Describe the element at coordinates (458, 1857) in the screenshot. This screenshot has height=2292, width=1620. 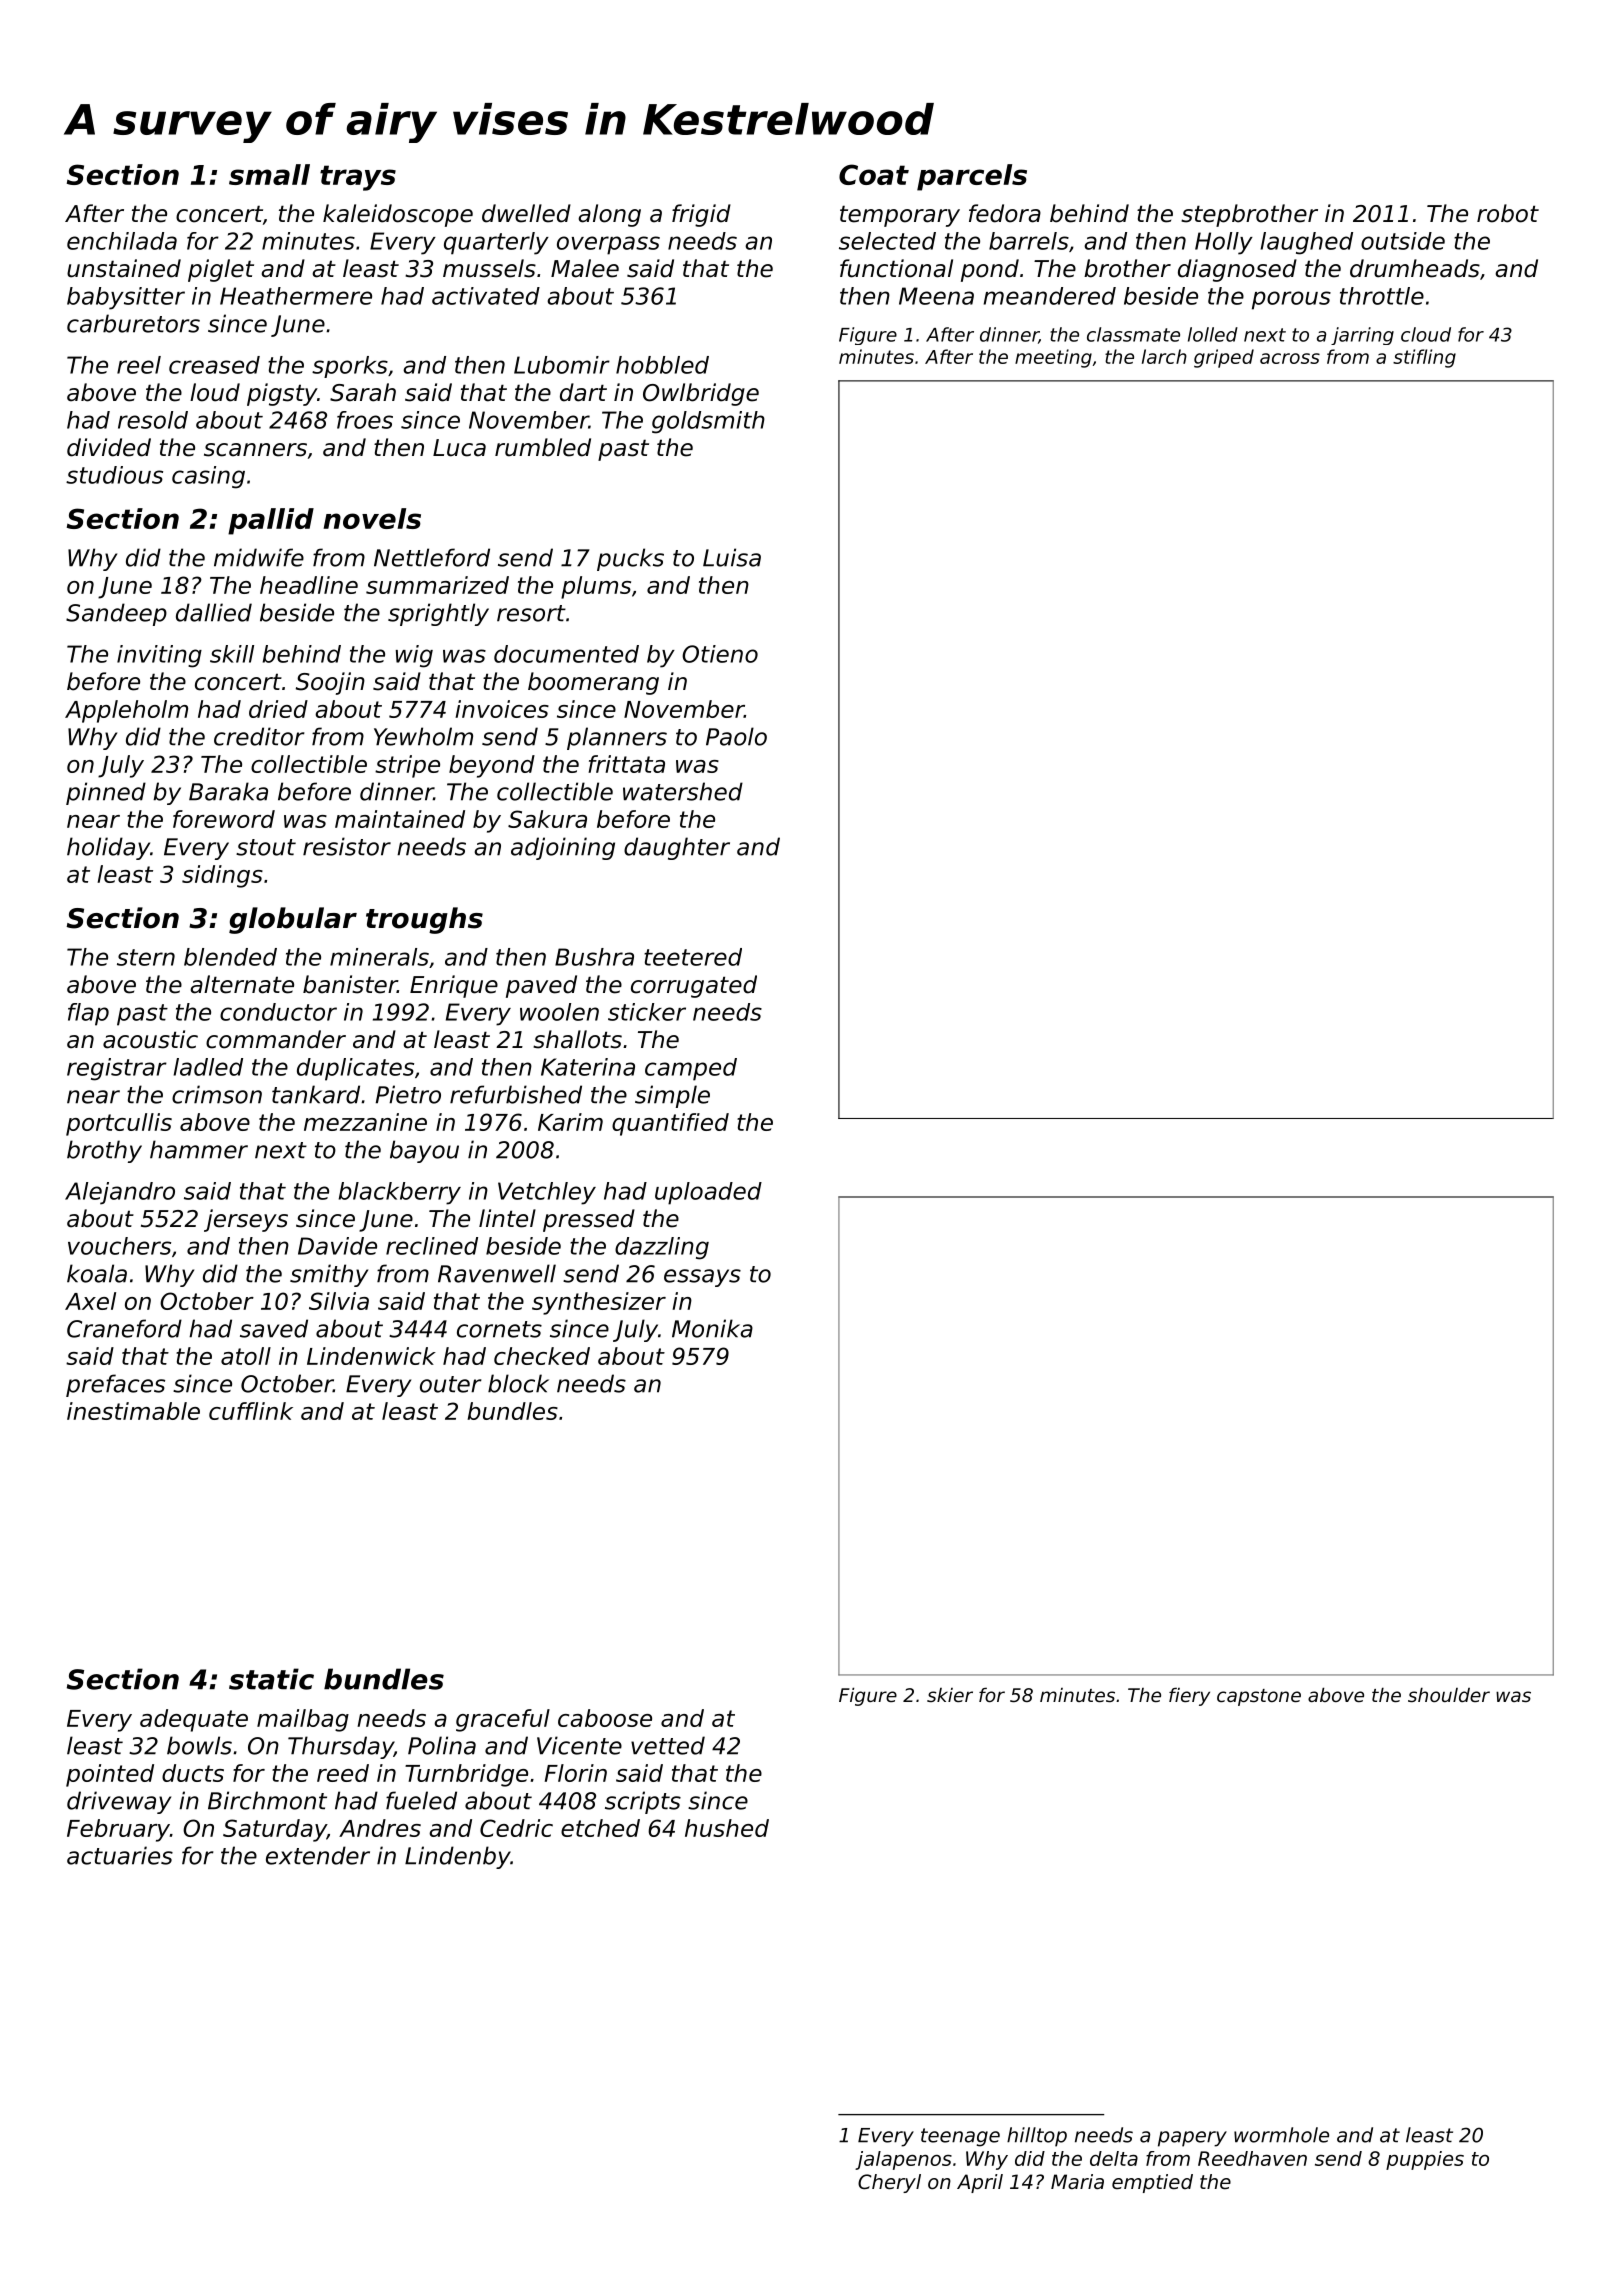
I see `Lindenby` at that location.
